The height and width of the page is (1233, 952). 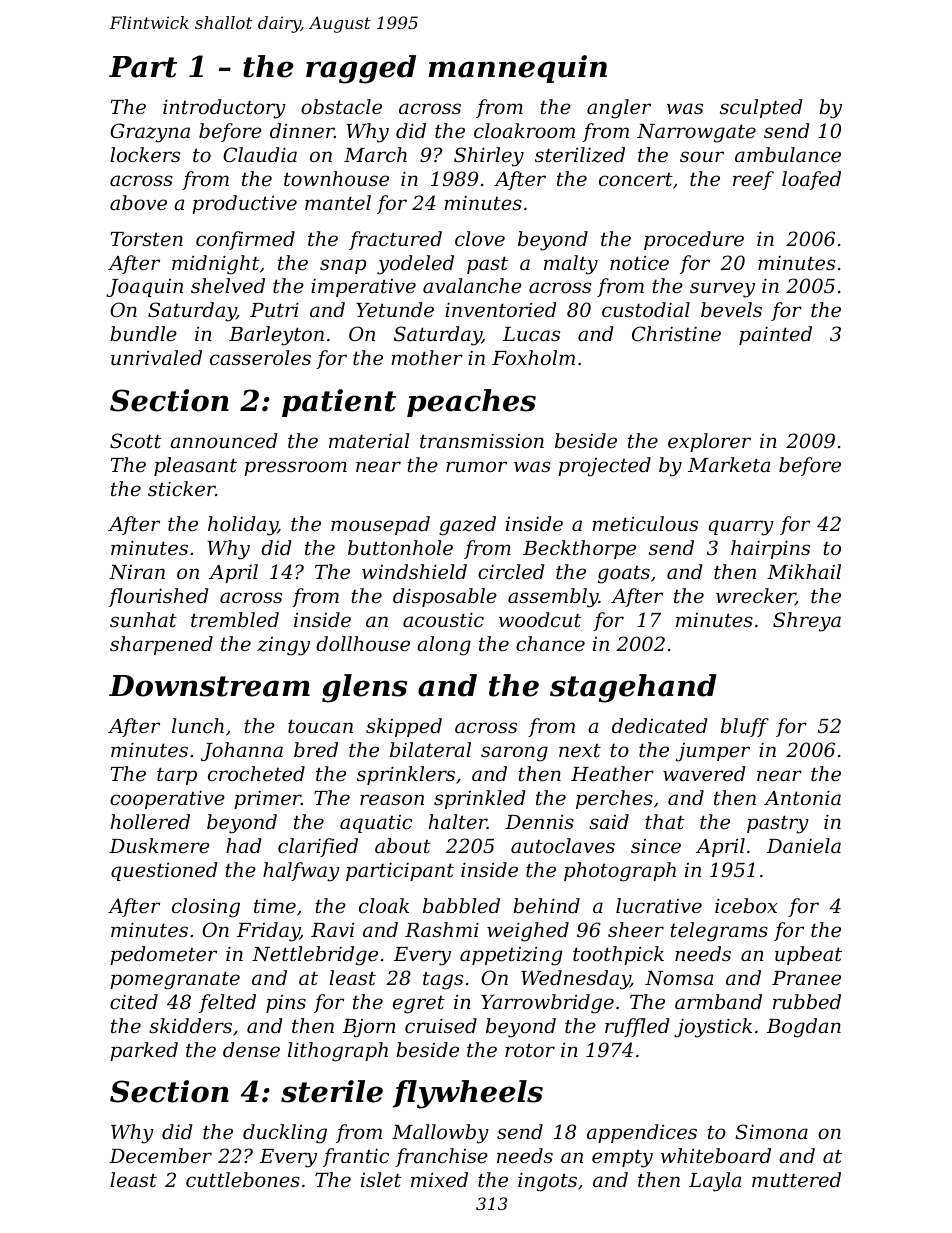 What do you see at coordinates (729, 464) in the page?
I see `Marketa` at bounding box center [729, 464].
